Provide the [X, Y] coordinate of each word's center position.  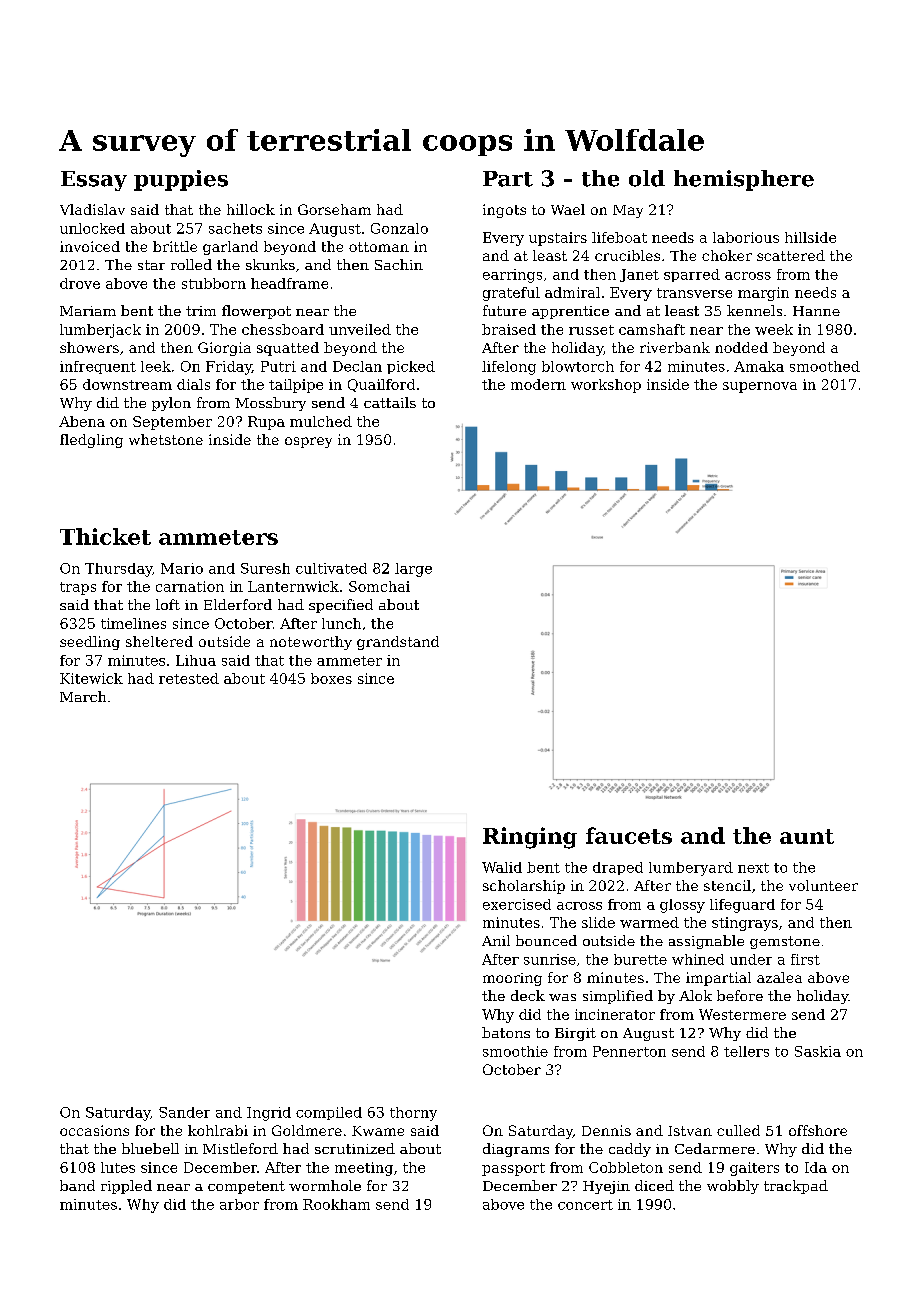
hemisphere [744, 180]
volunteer [823, 885]
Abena [82, 421]
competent [246, 1187]
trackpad [796, 1187]
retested [189, 678]
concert [585, 1205]
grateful [511, 294]
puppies [181, 180]
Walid [502, 867]
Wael [568, 209]
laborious [746, 237]
